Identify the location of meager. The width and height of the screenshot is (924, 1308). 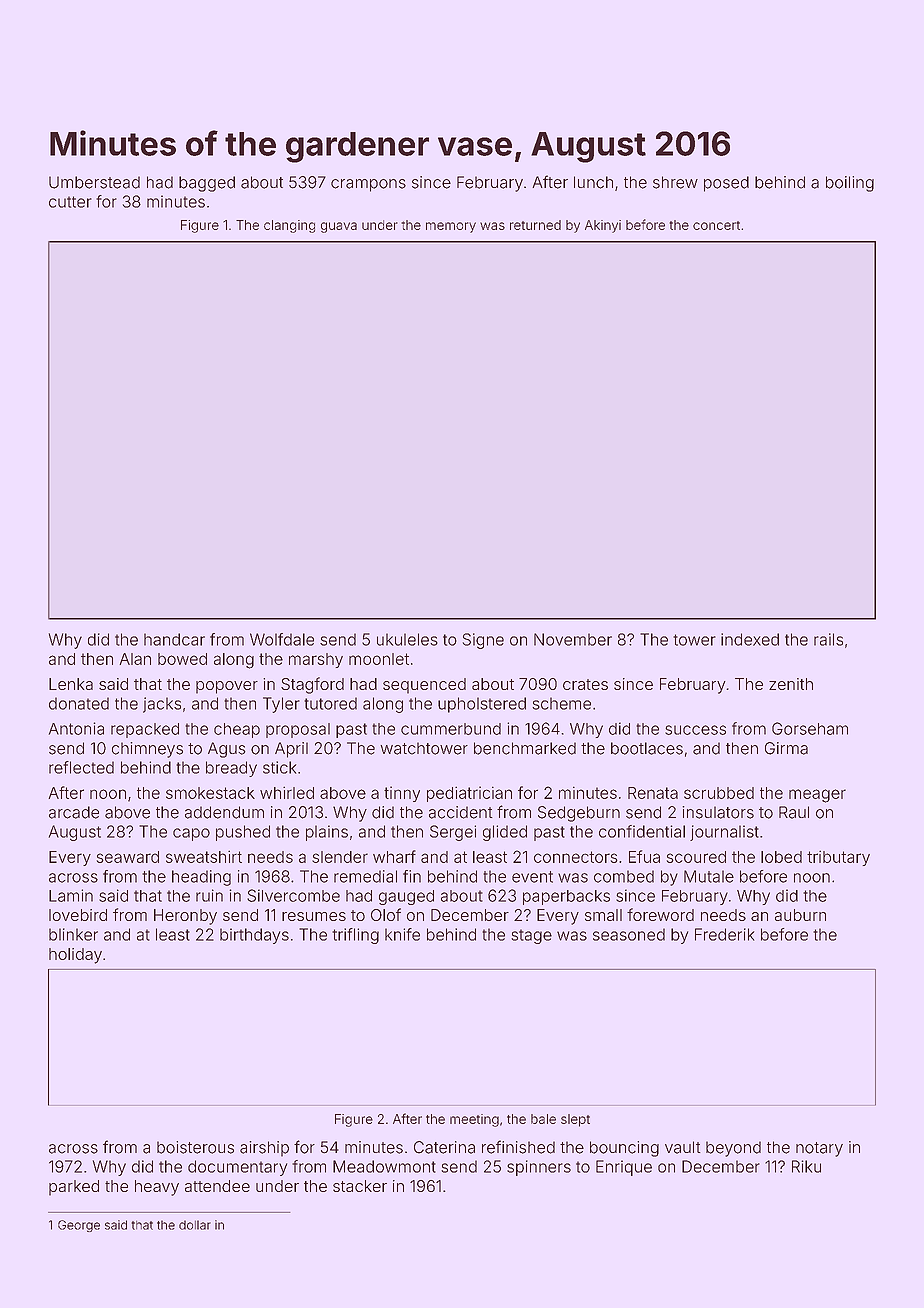
(817, 796).
